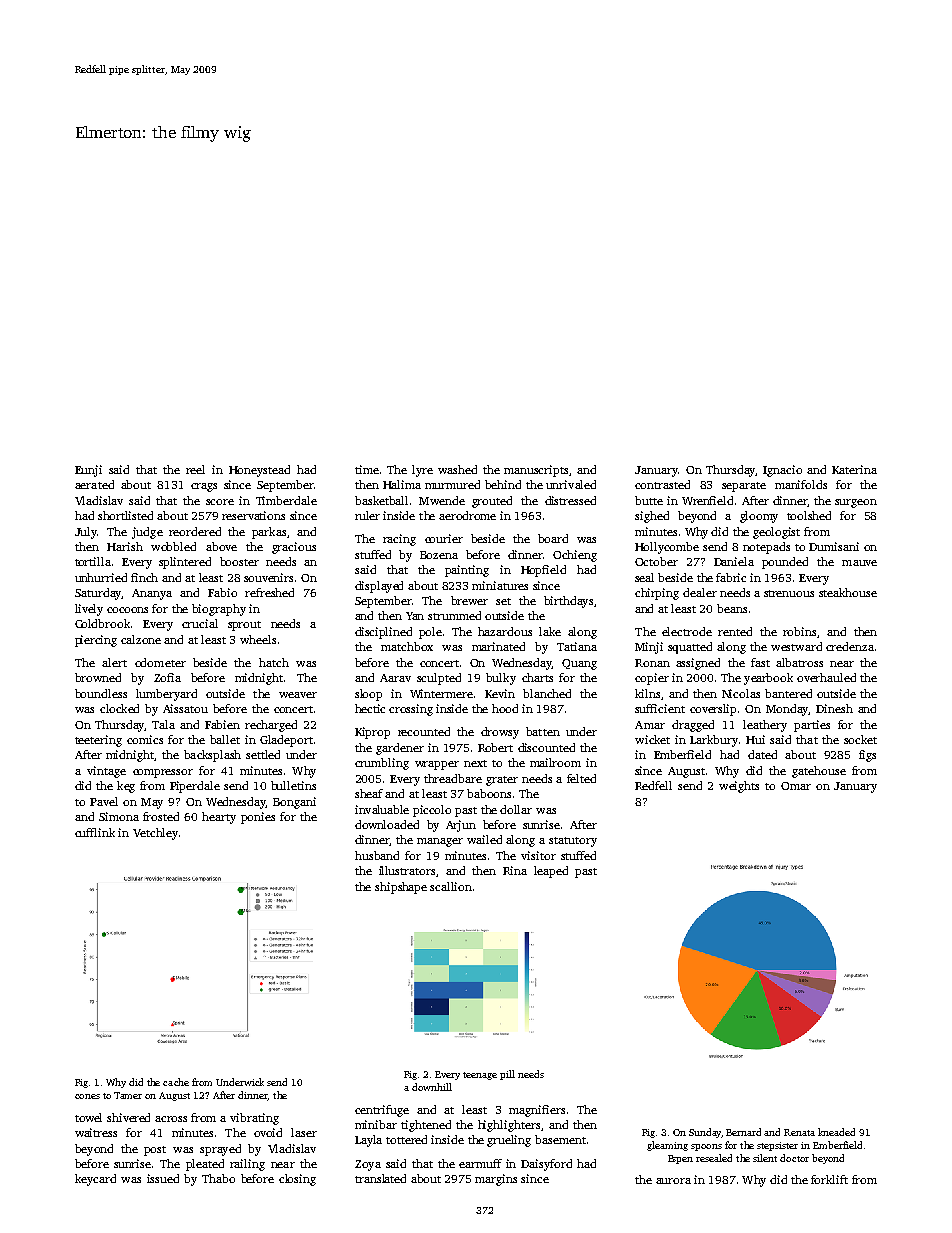 This screenshot has width=952, height=1233. Describe the element at coordinates (782, 471) in the screenshot. I see `Ignacio` at that location.
